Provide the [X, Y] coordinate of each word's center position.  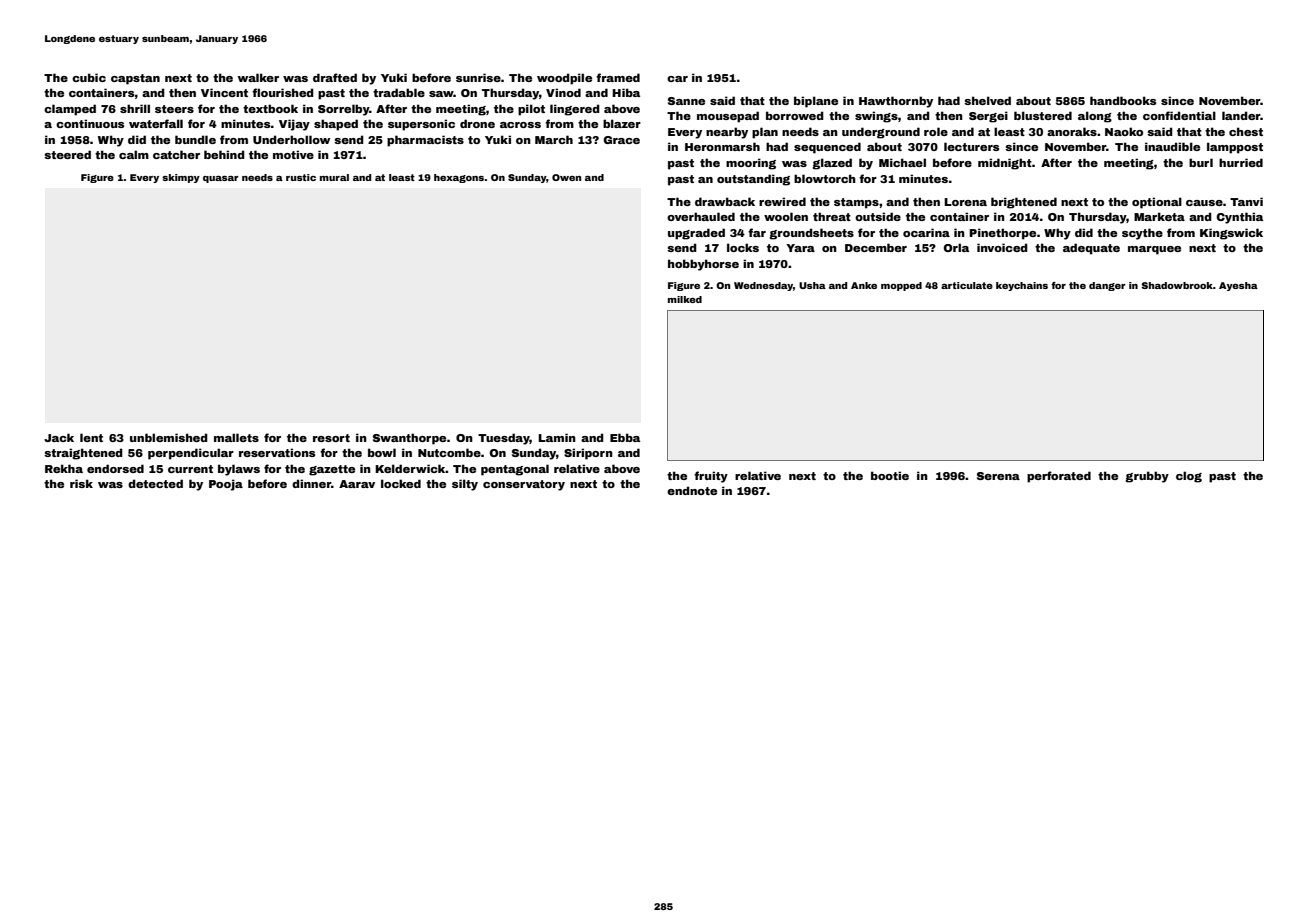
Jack [59, 437]
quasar [221, 179]
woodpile [564, 79]
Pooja [226, 485]
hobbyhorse [703, 265]
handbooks [1123, 100]
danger [1107, 286]
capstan [135, 79]
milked [685, 299]
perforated [1059, 477]
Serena [998, 476]
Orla [956, 247]
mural [334, 177]
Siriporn [588, 454]
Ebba [625, 437]
